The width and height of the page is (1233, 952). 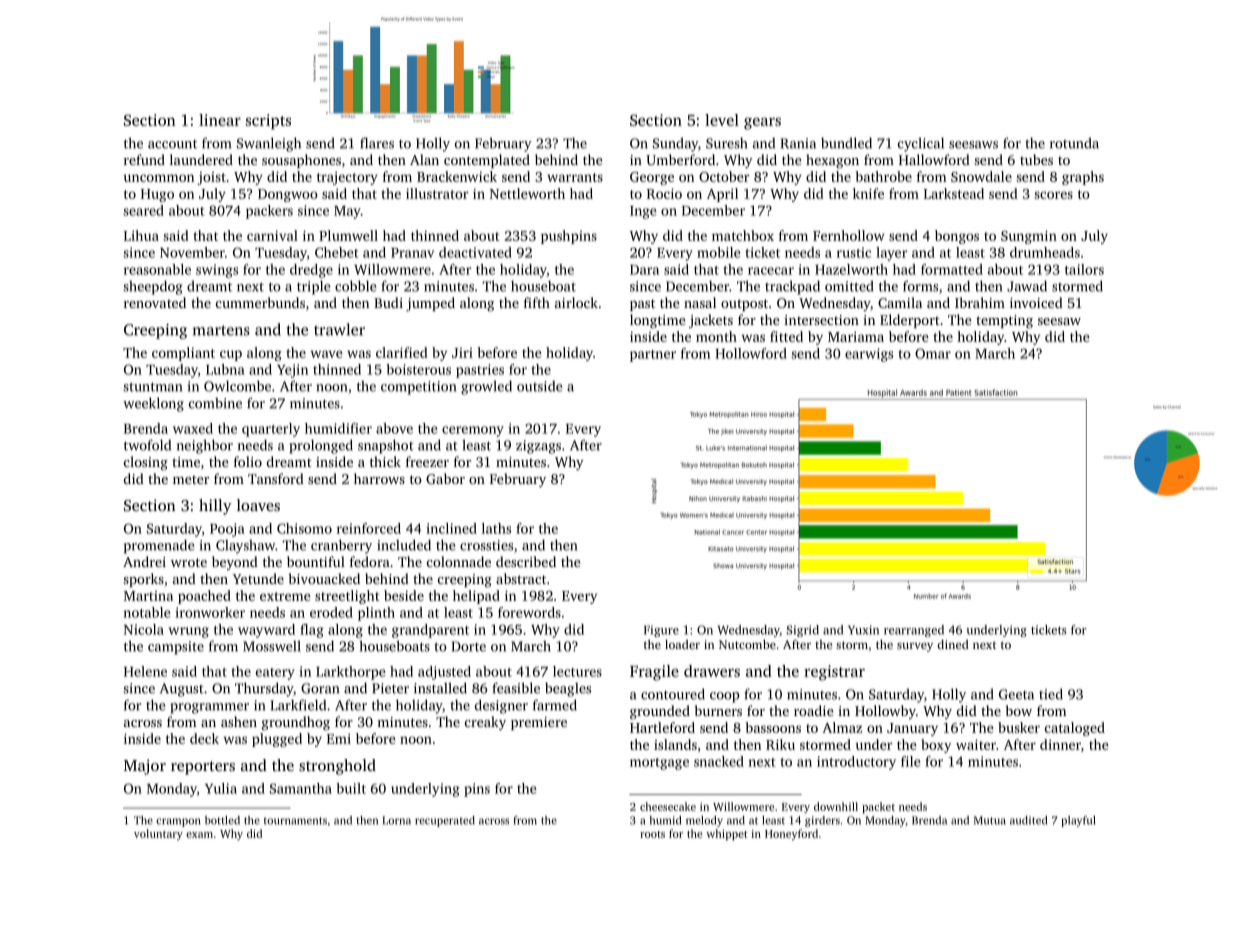 What do you see at coordinates (203, 768) in the page?
I see `reporters` at bounding box center [203, 768].
